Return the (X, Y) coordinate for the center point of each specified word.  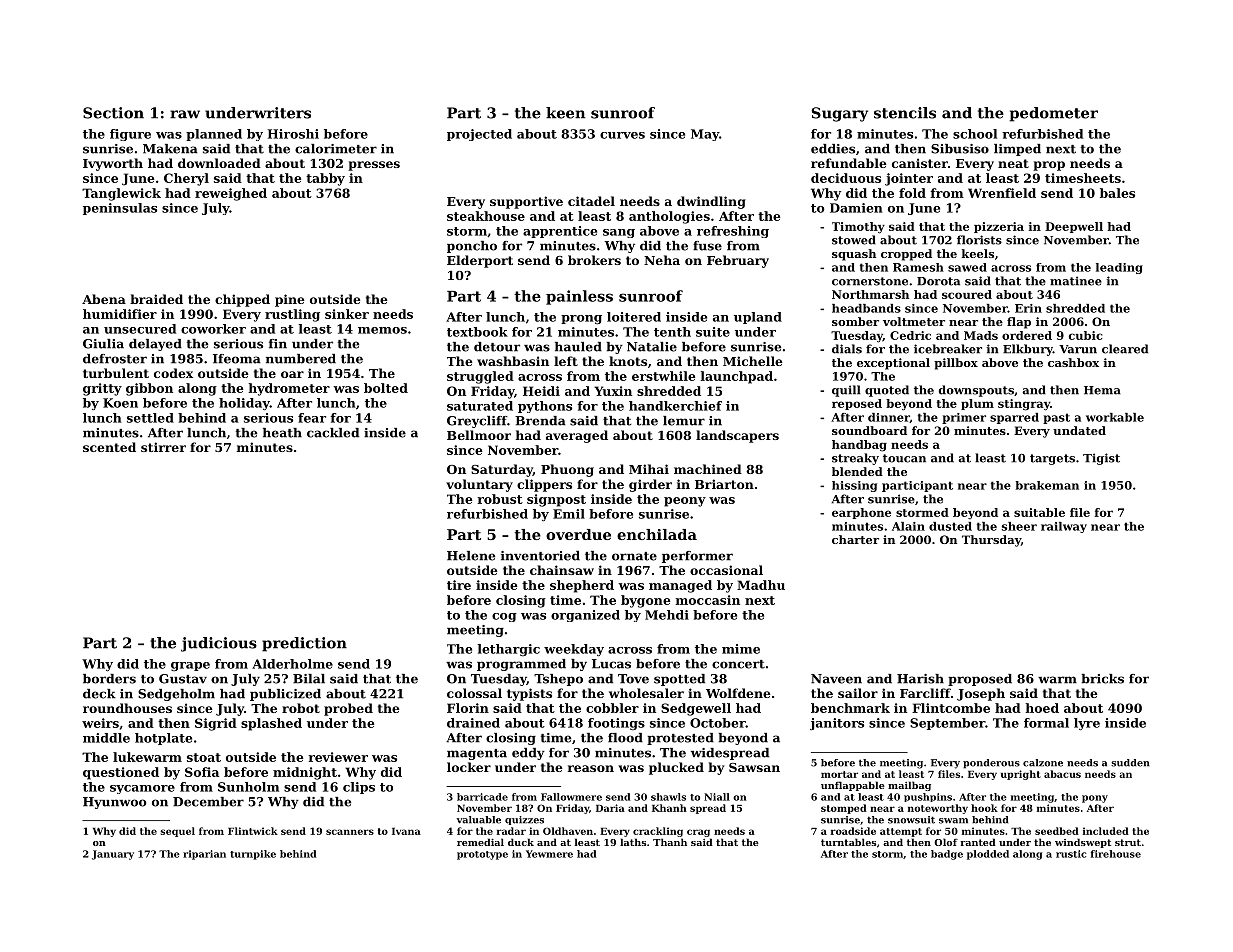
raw (185, 114)
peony (685, 502)
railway (1064, 527)
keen (565, 113)
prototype (482, 855)
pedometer (1054, 114)
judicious (219, 644)
